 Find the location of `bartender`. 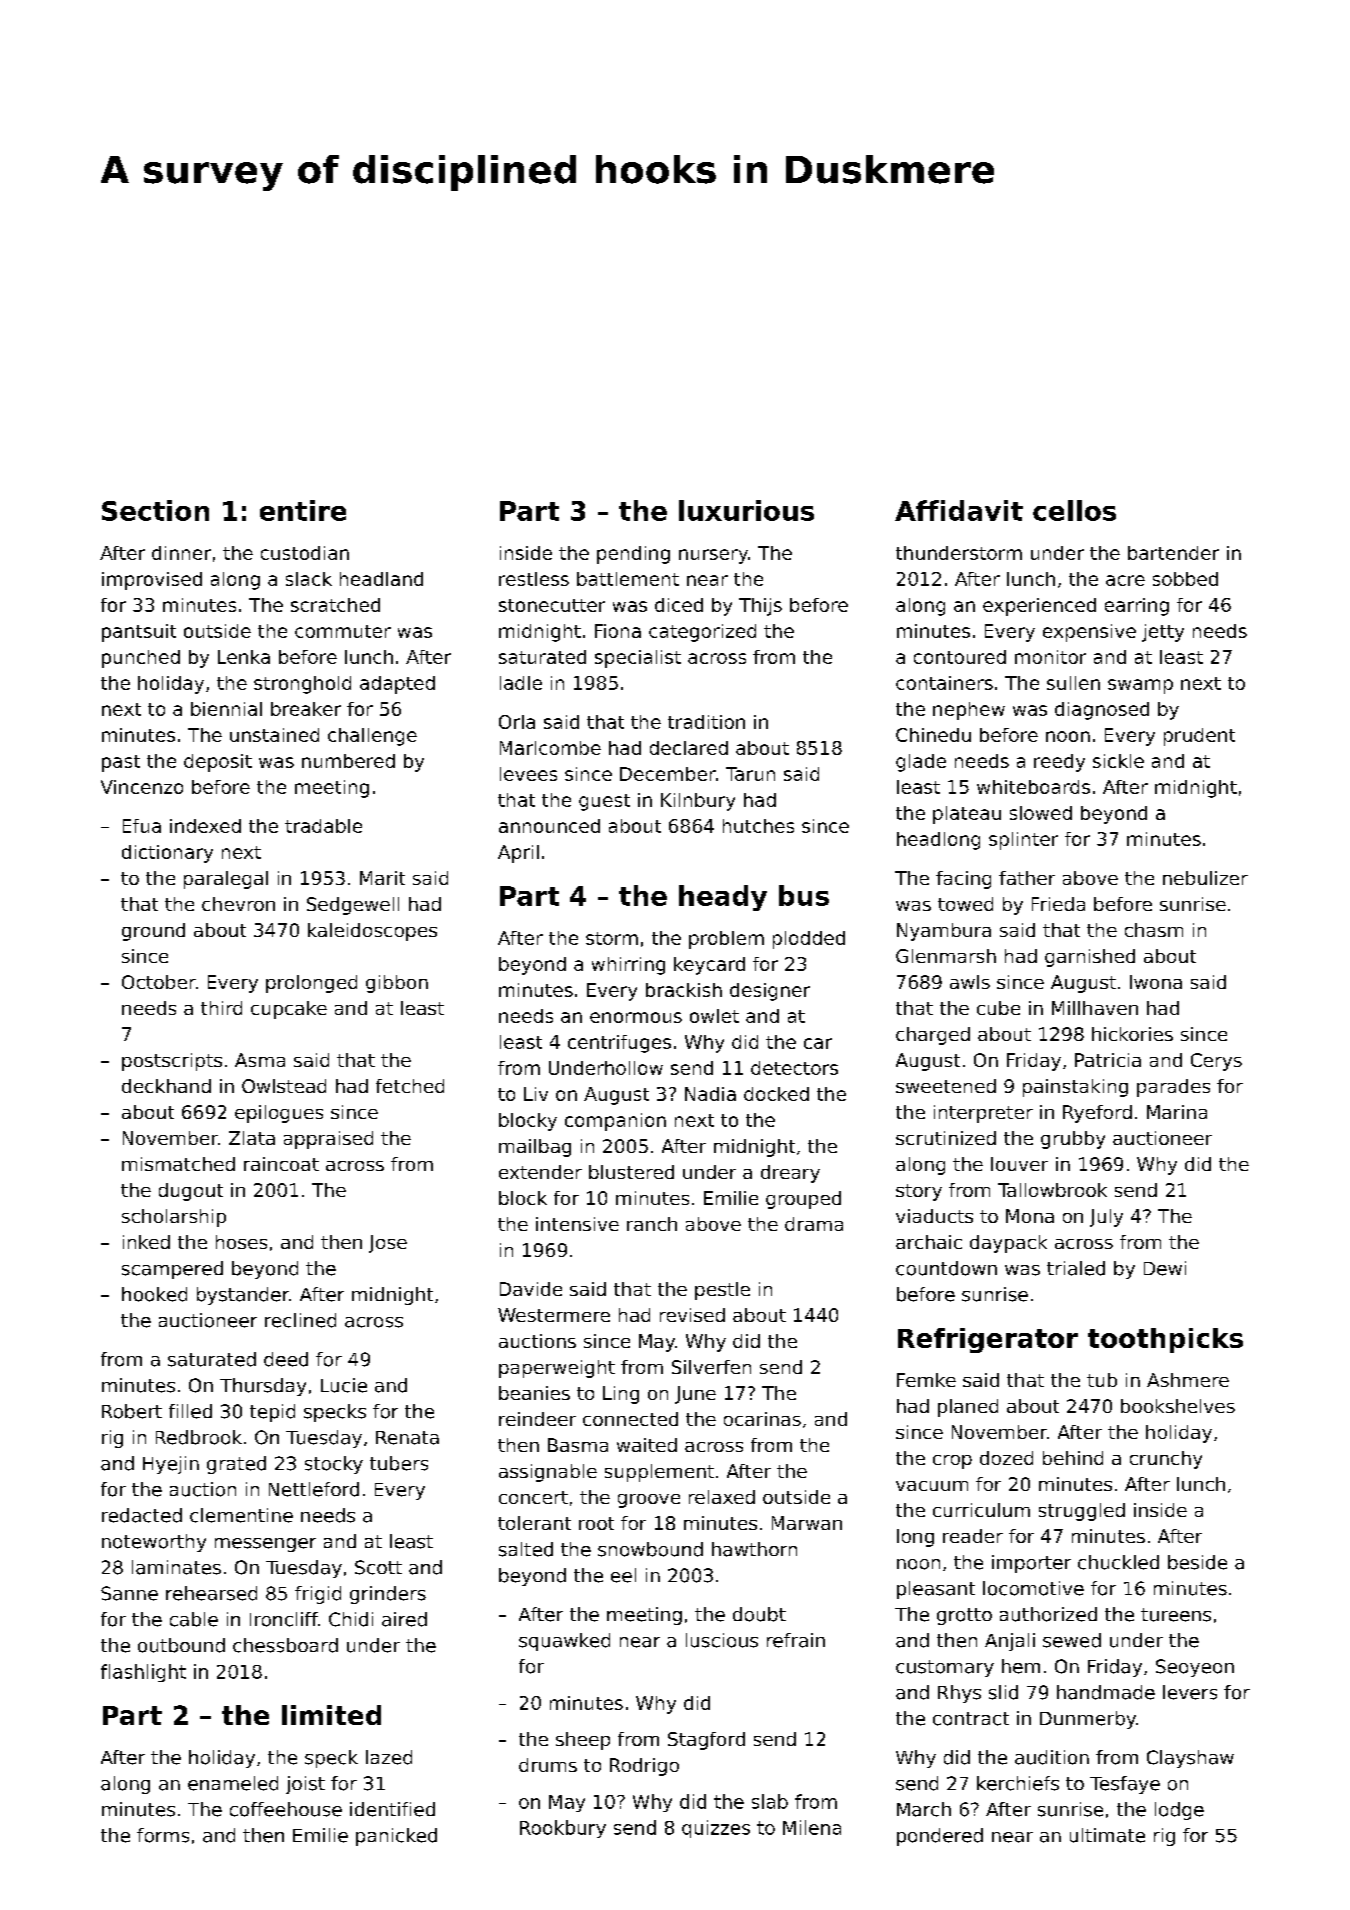

bartender is located at coordinates (1173, 553).
